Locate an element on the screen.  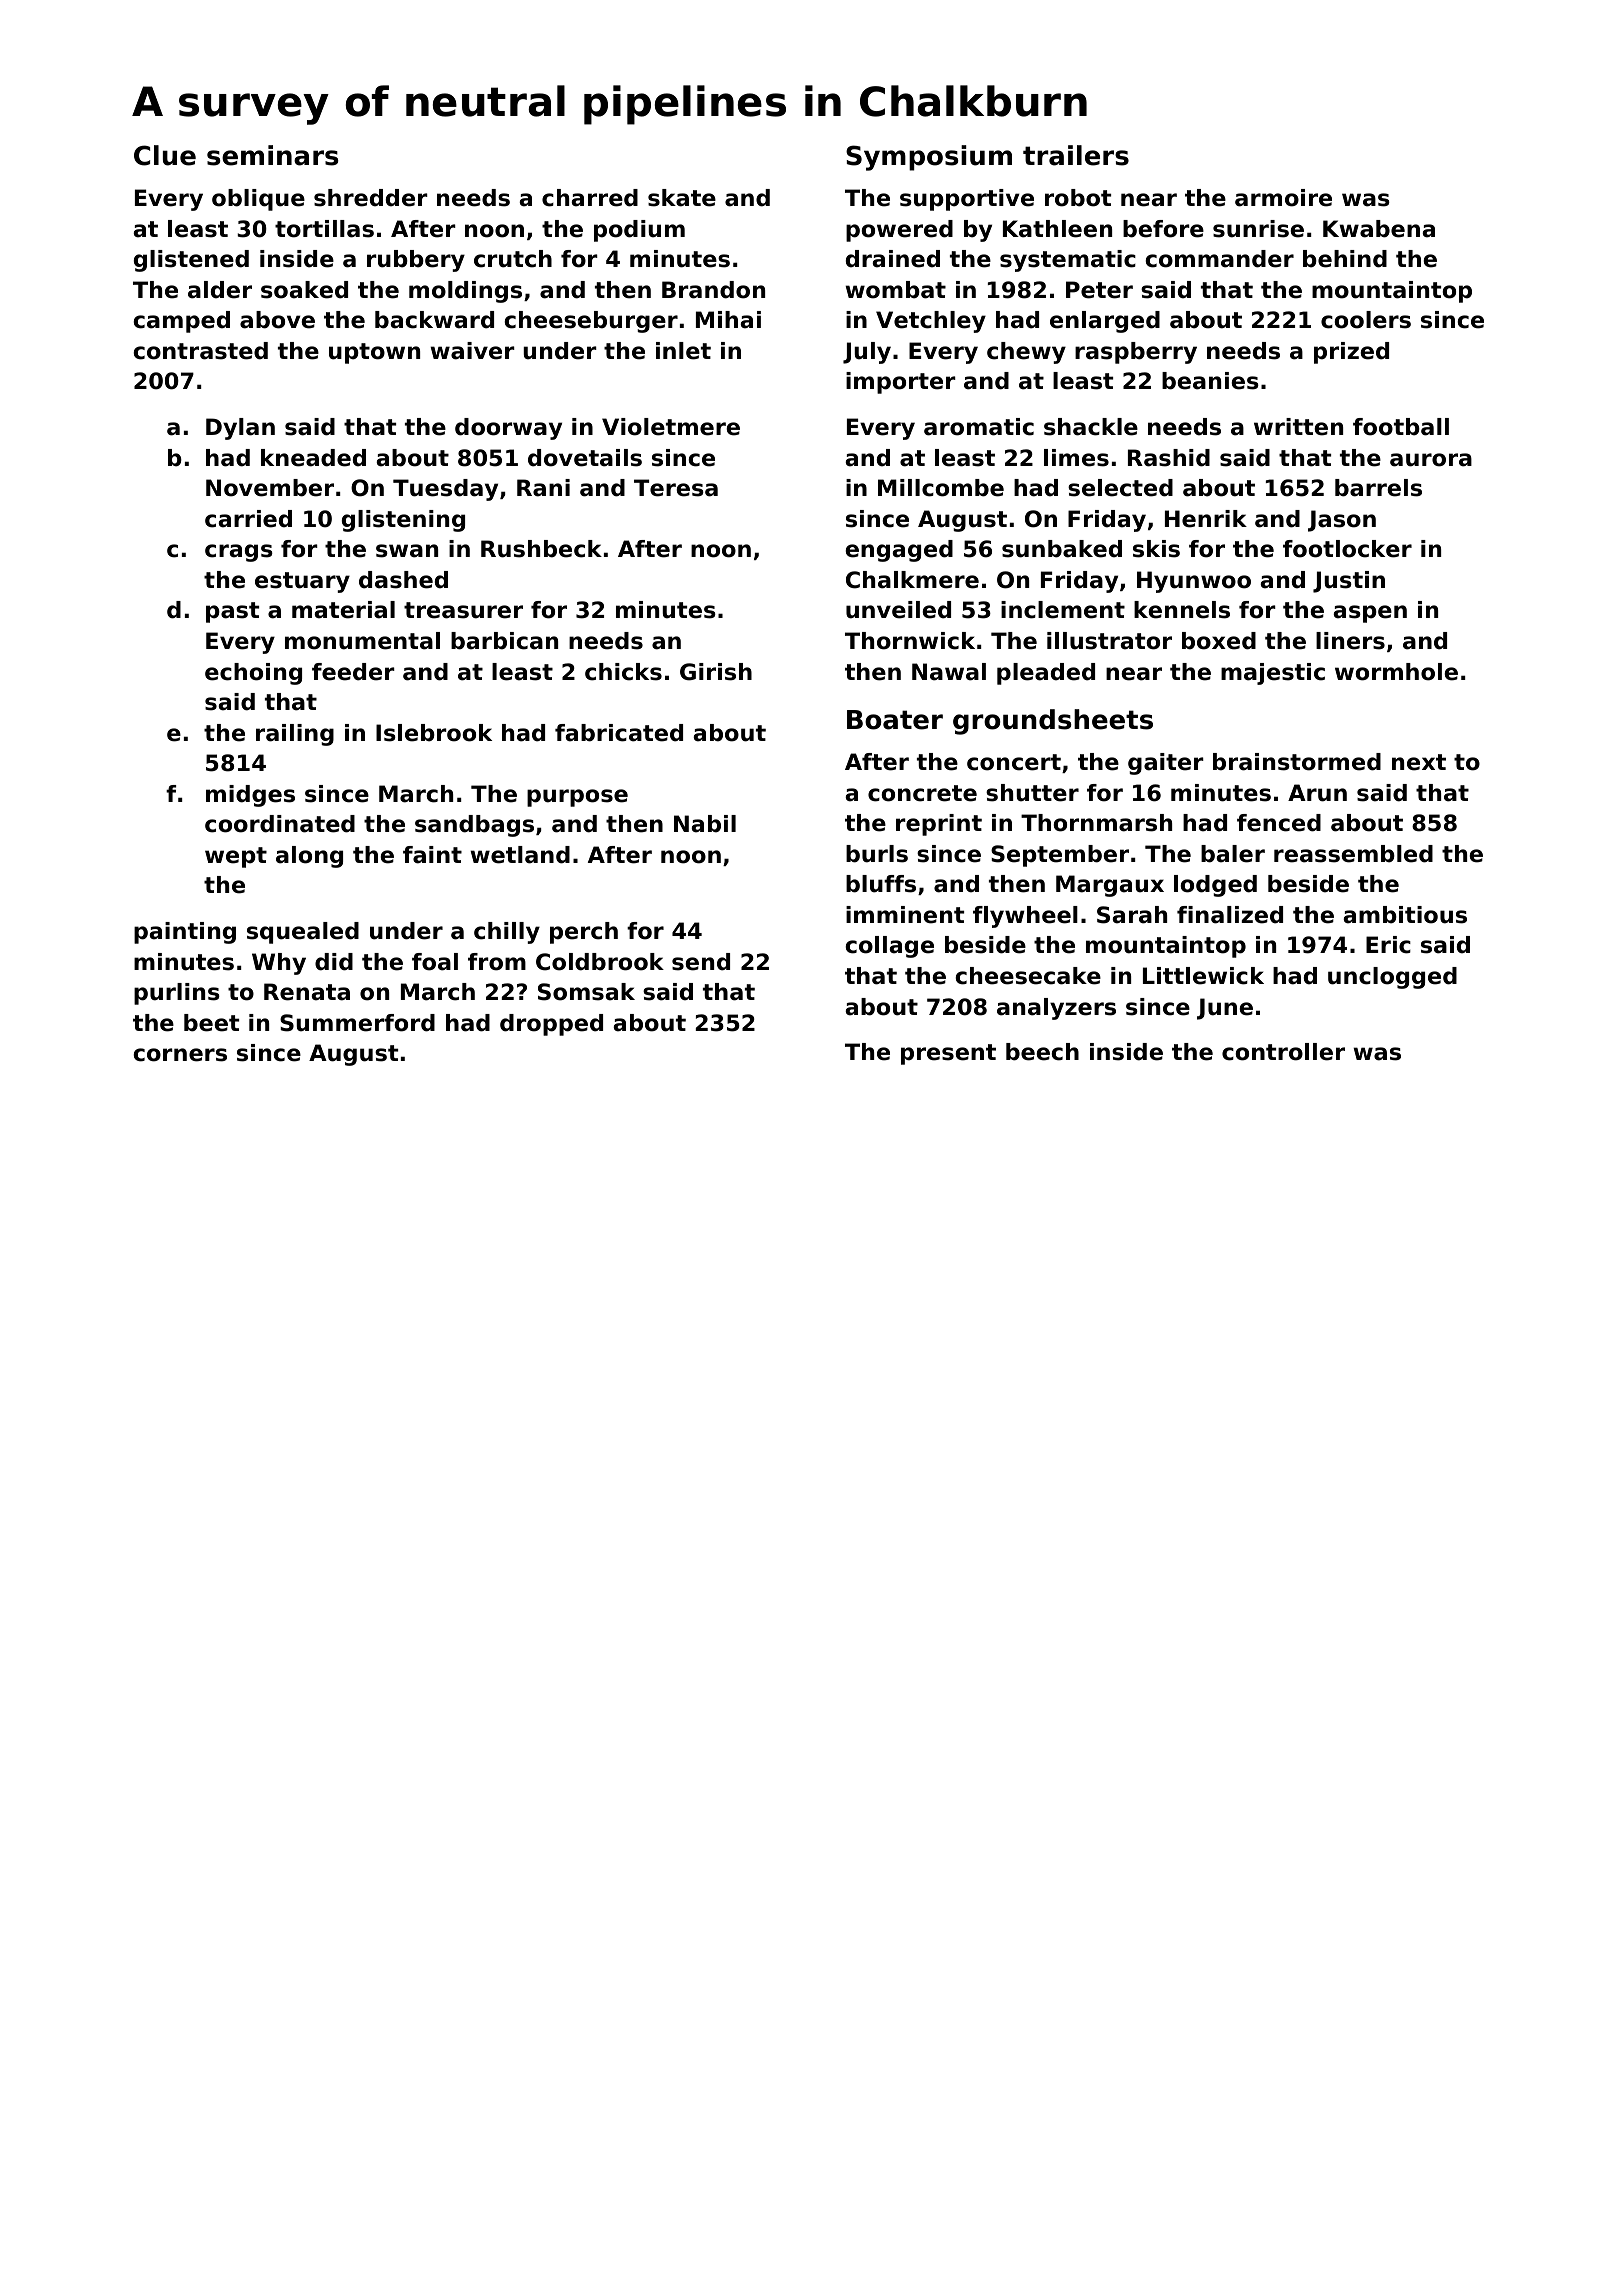
Symposium is located at coordinates (929, 158).
